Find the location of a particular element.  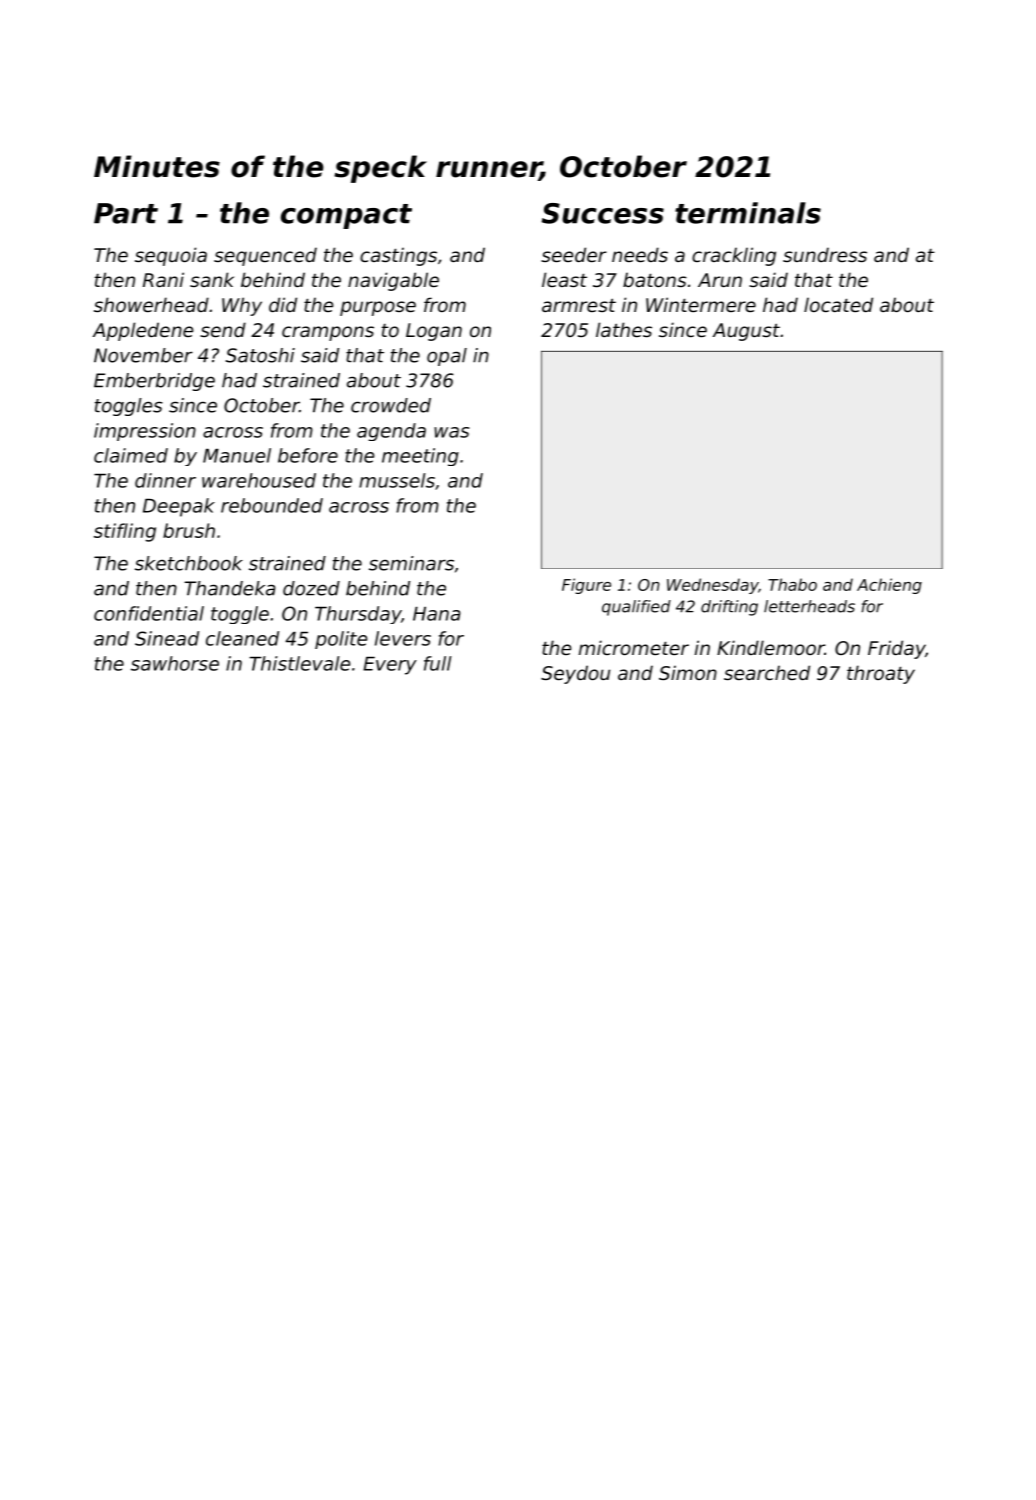

Thabo is located at coordinates (792, 584).
